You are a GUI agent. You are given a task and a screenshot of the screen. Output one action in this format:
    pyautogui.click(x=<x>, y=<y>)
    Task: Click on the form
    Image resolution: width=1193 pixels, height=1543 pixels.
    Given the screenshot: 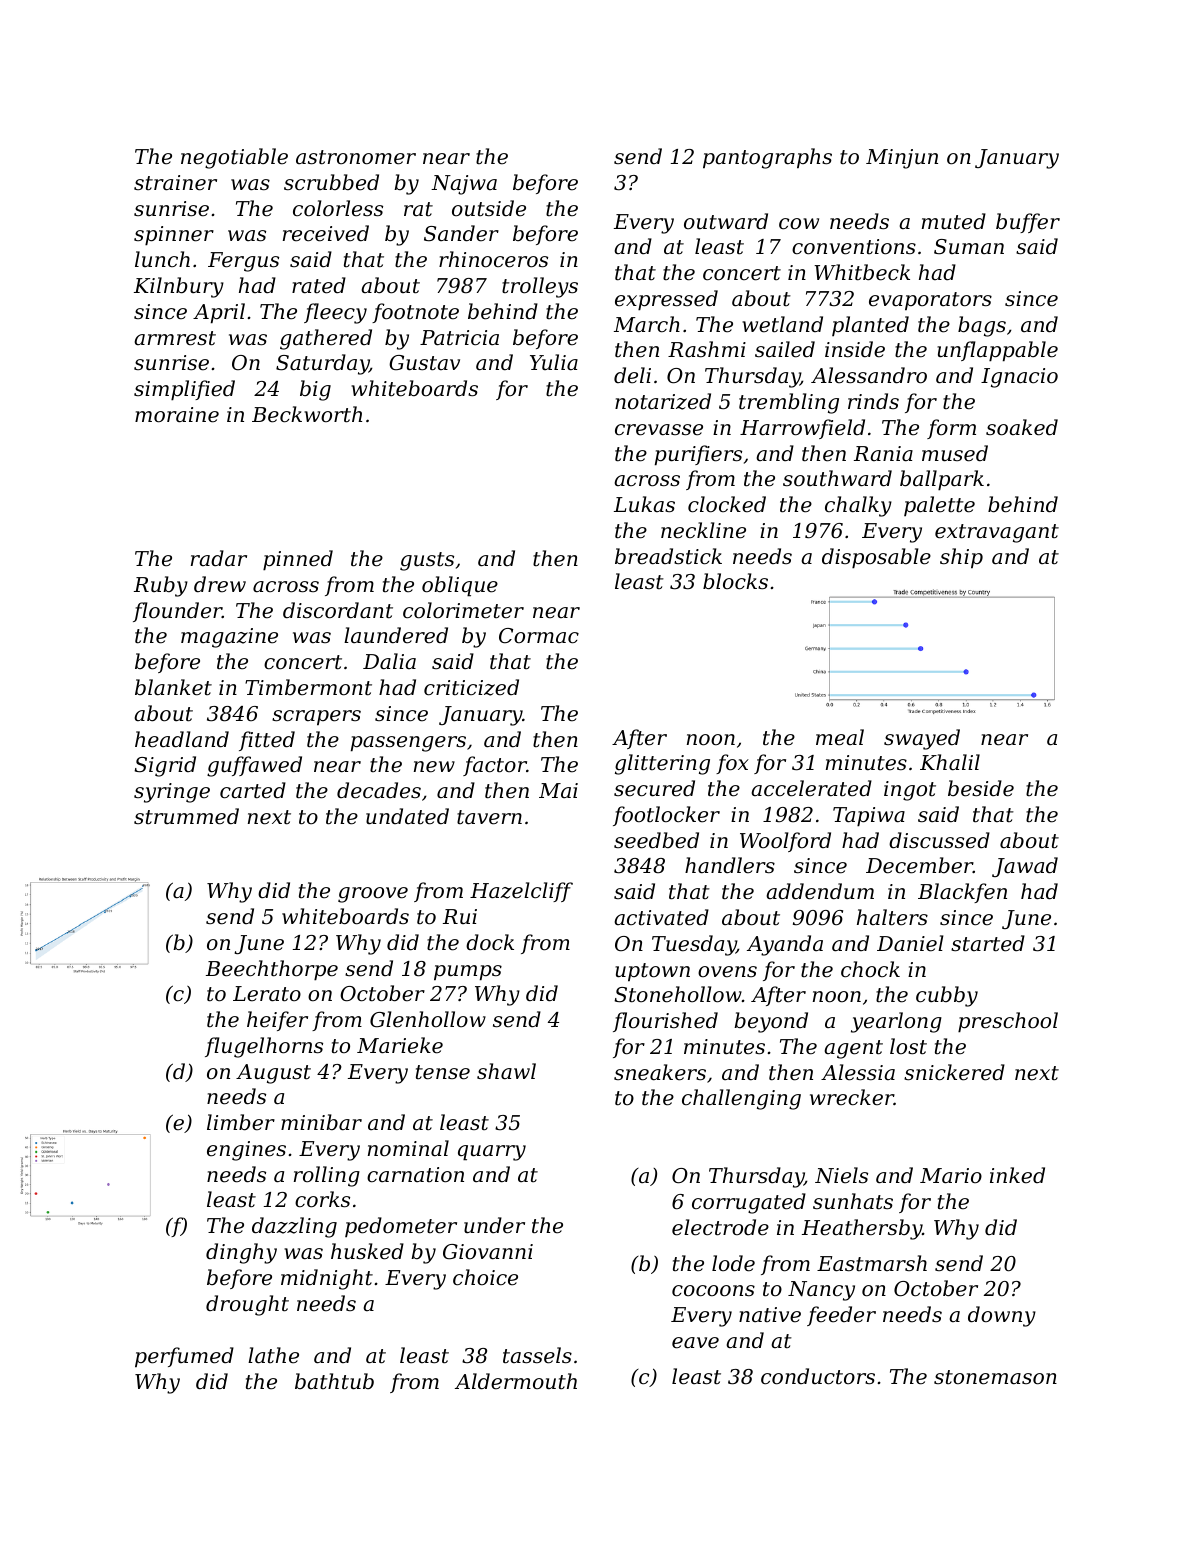 What is the action you would take?
    pyautogui.click(x=951, y=429)
